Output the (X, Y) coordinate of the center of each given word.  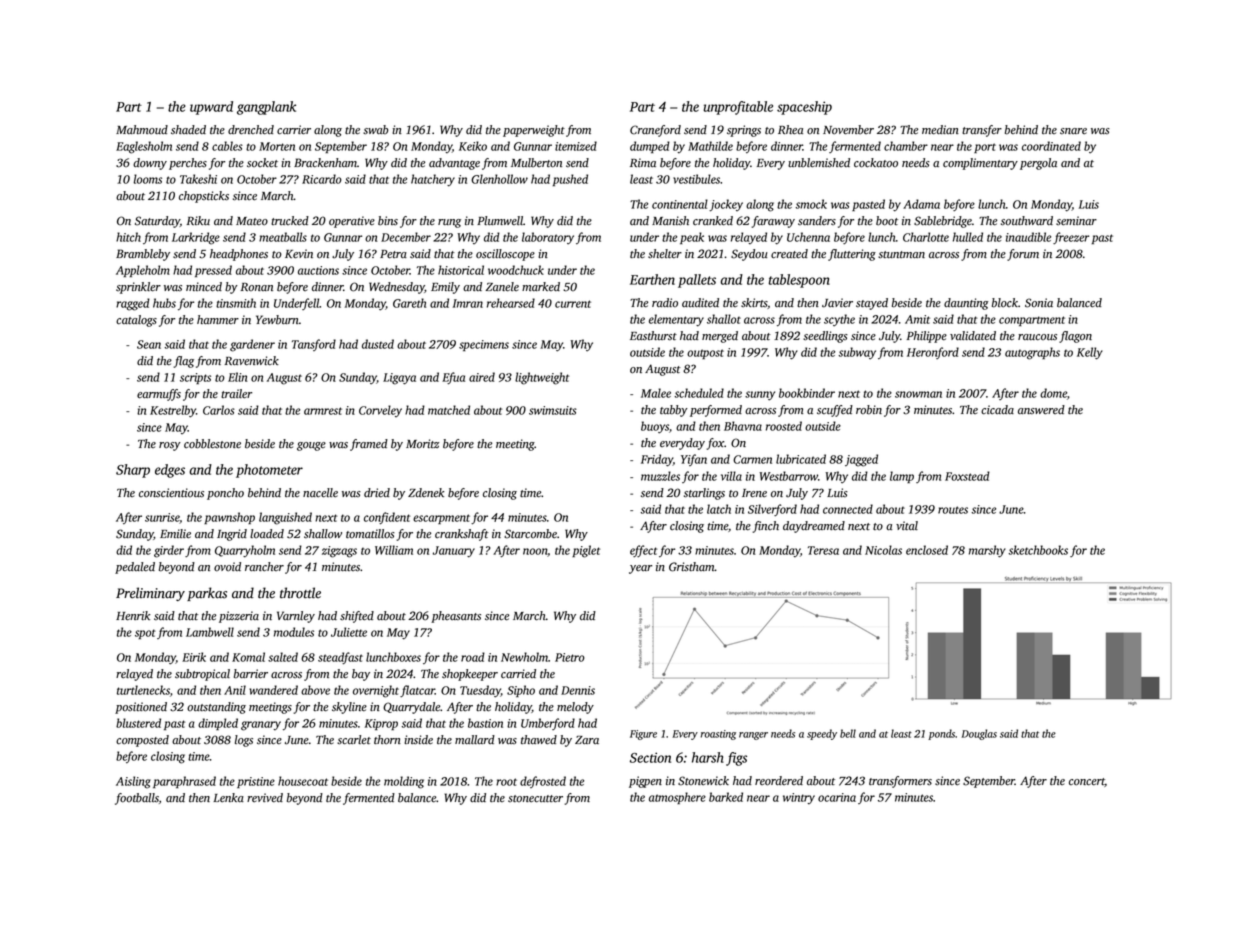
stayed (872, 304)
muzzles (660, 476)
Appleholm (143, 271)
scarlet (354, 740)
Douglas (979, 734)
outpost (705, 354)
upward (211, 108)
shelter (665, 254)
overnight (376, 691)
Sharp (133, 471)
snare (1073, 131)
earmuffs (159, 395)
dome (1053, 393)
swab (376, 130)
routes (953, 510)
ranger (753, 736)
